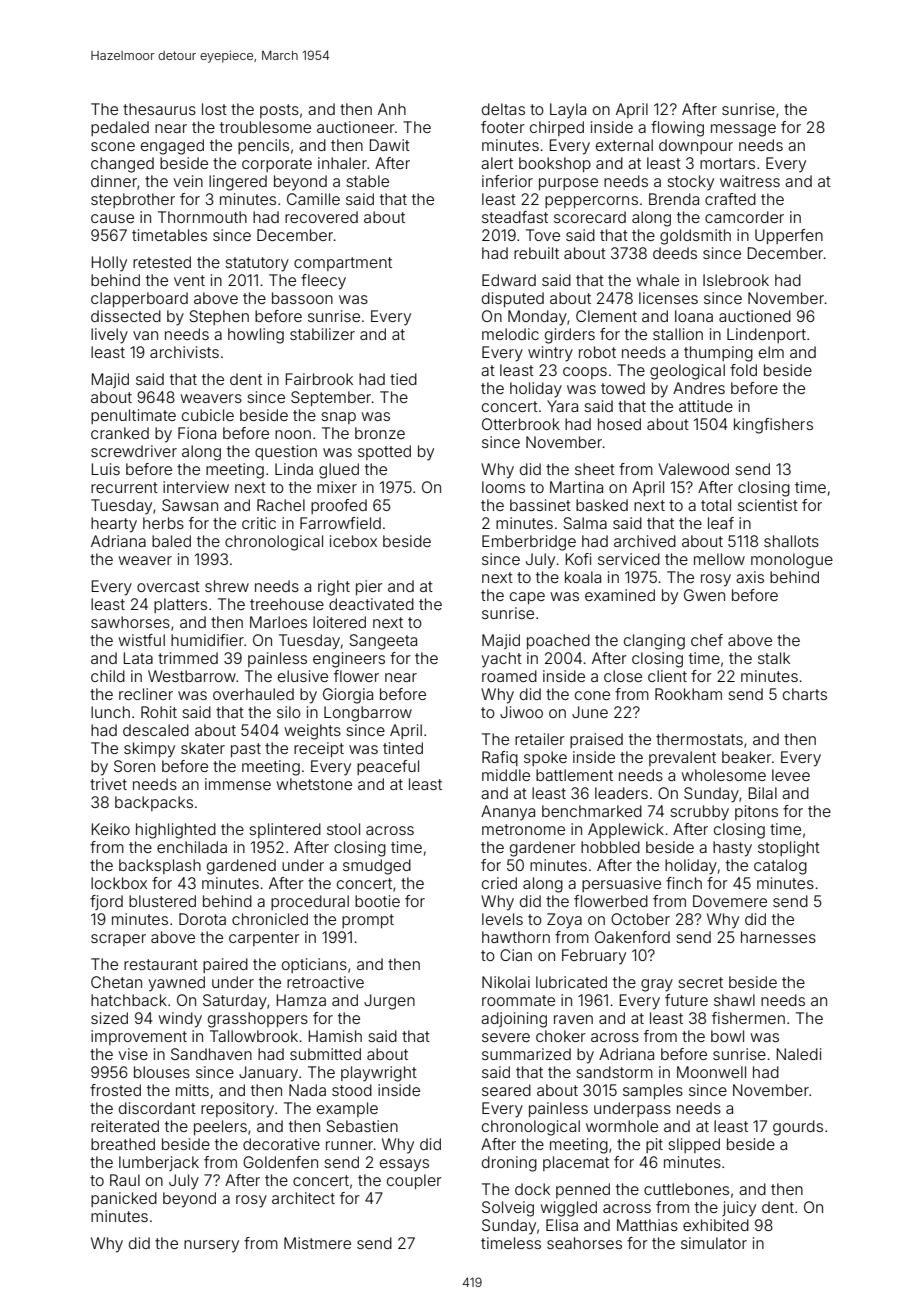 The height and width of the document is (1308, 924). I want to click on Marloes, so click(278, 622).
